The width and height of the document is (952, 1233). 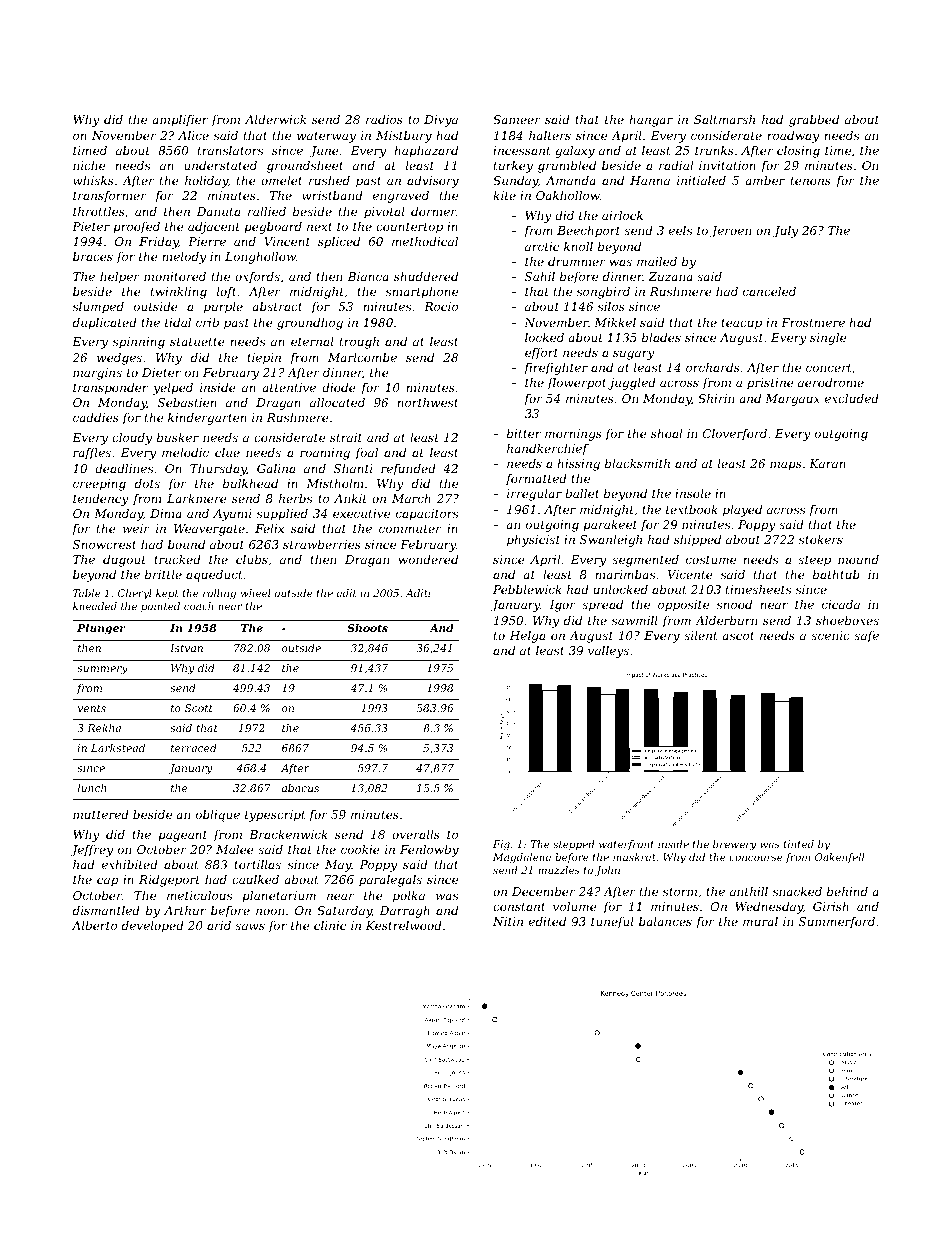 What do you see at coordinates (813, 322) in the document?
I see `Frostmere` at bounding box center [813, 322].
